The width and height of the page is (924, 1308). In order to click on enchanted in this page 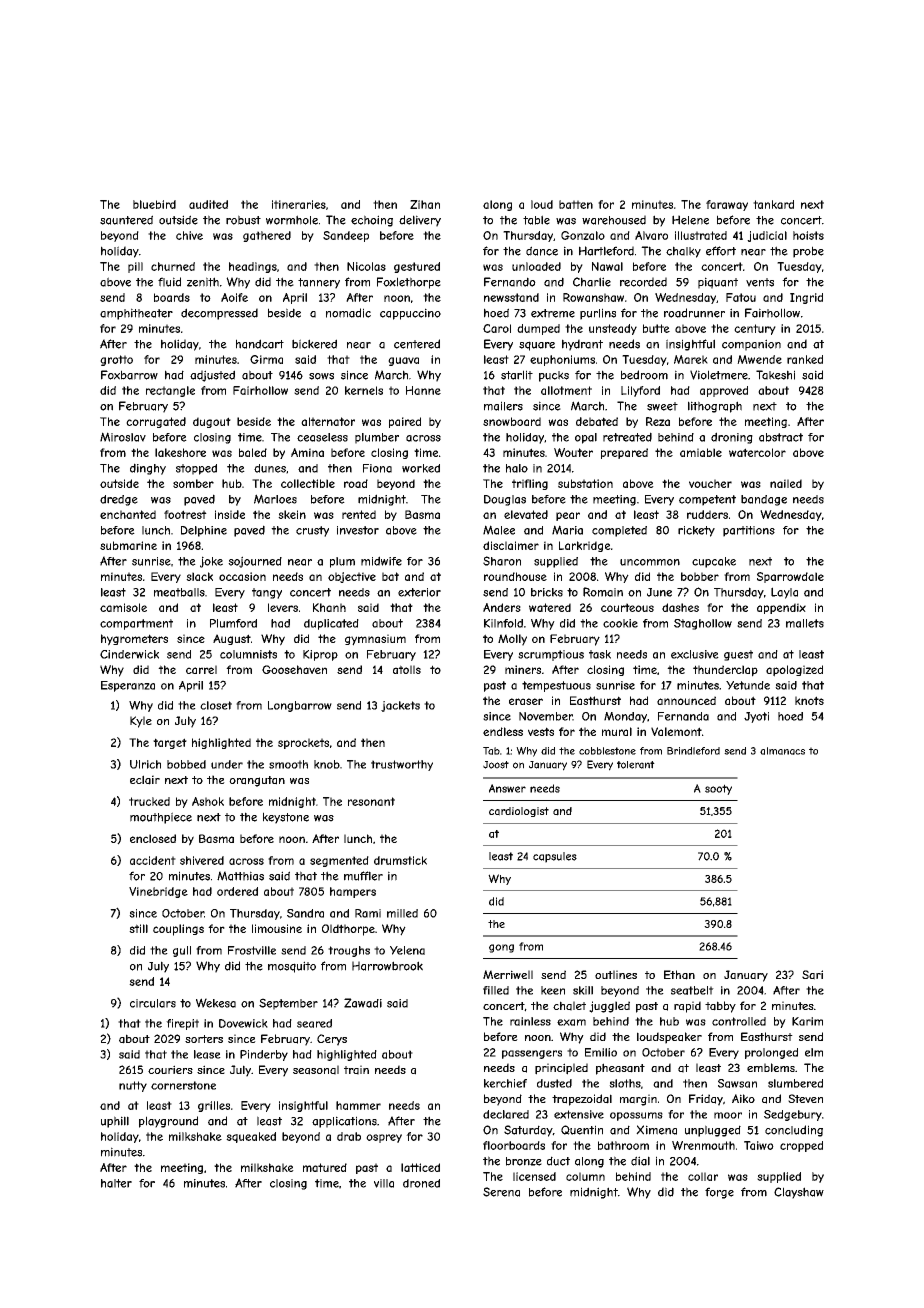, I will do `click(128, 514)`.
